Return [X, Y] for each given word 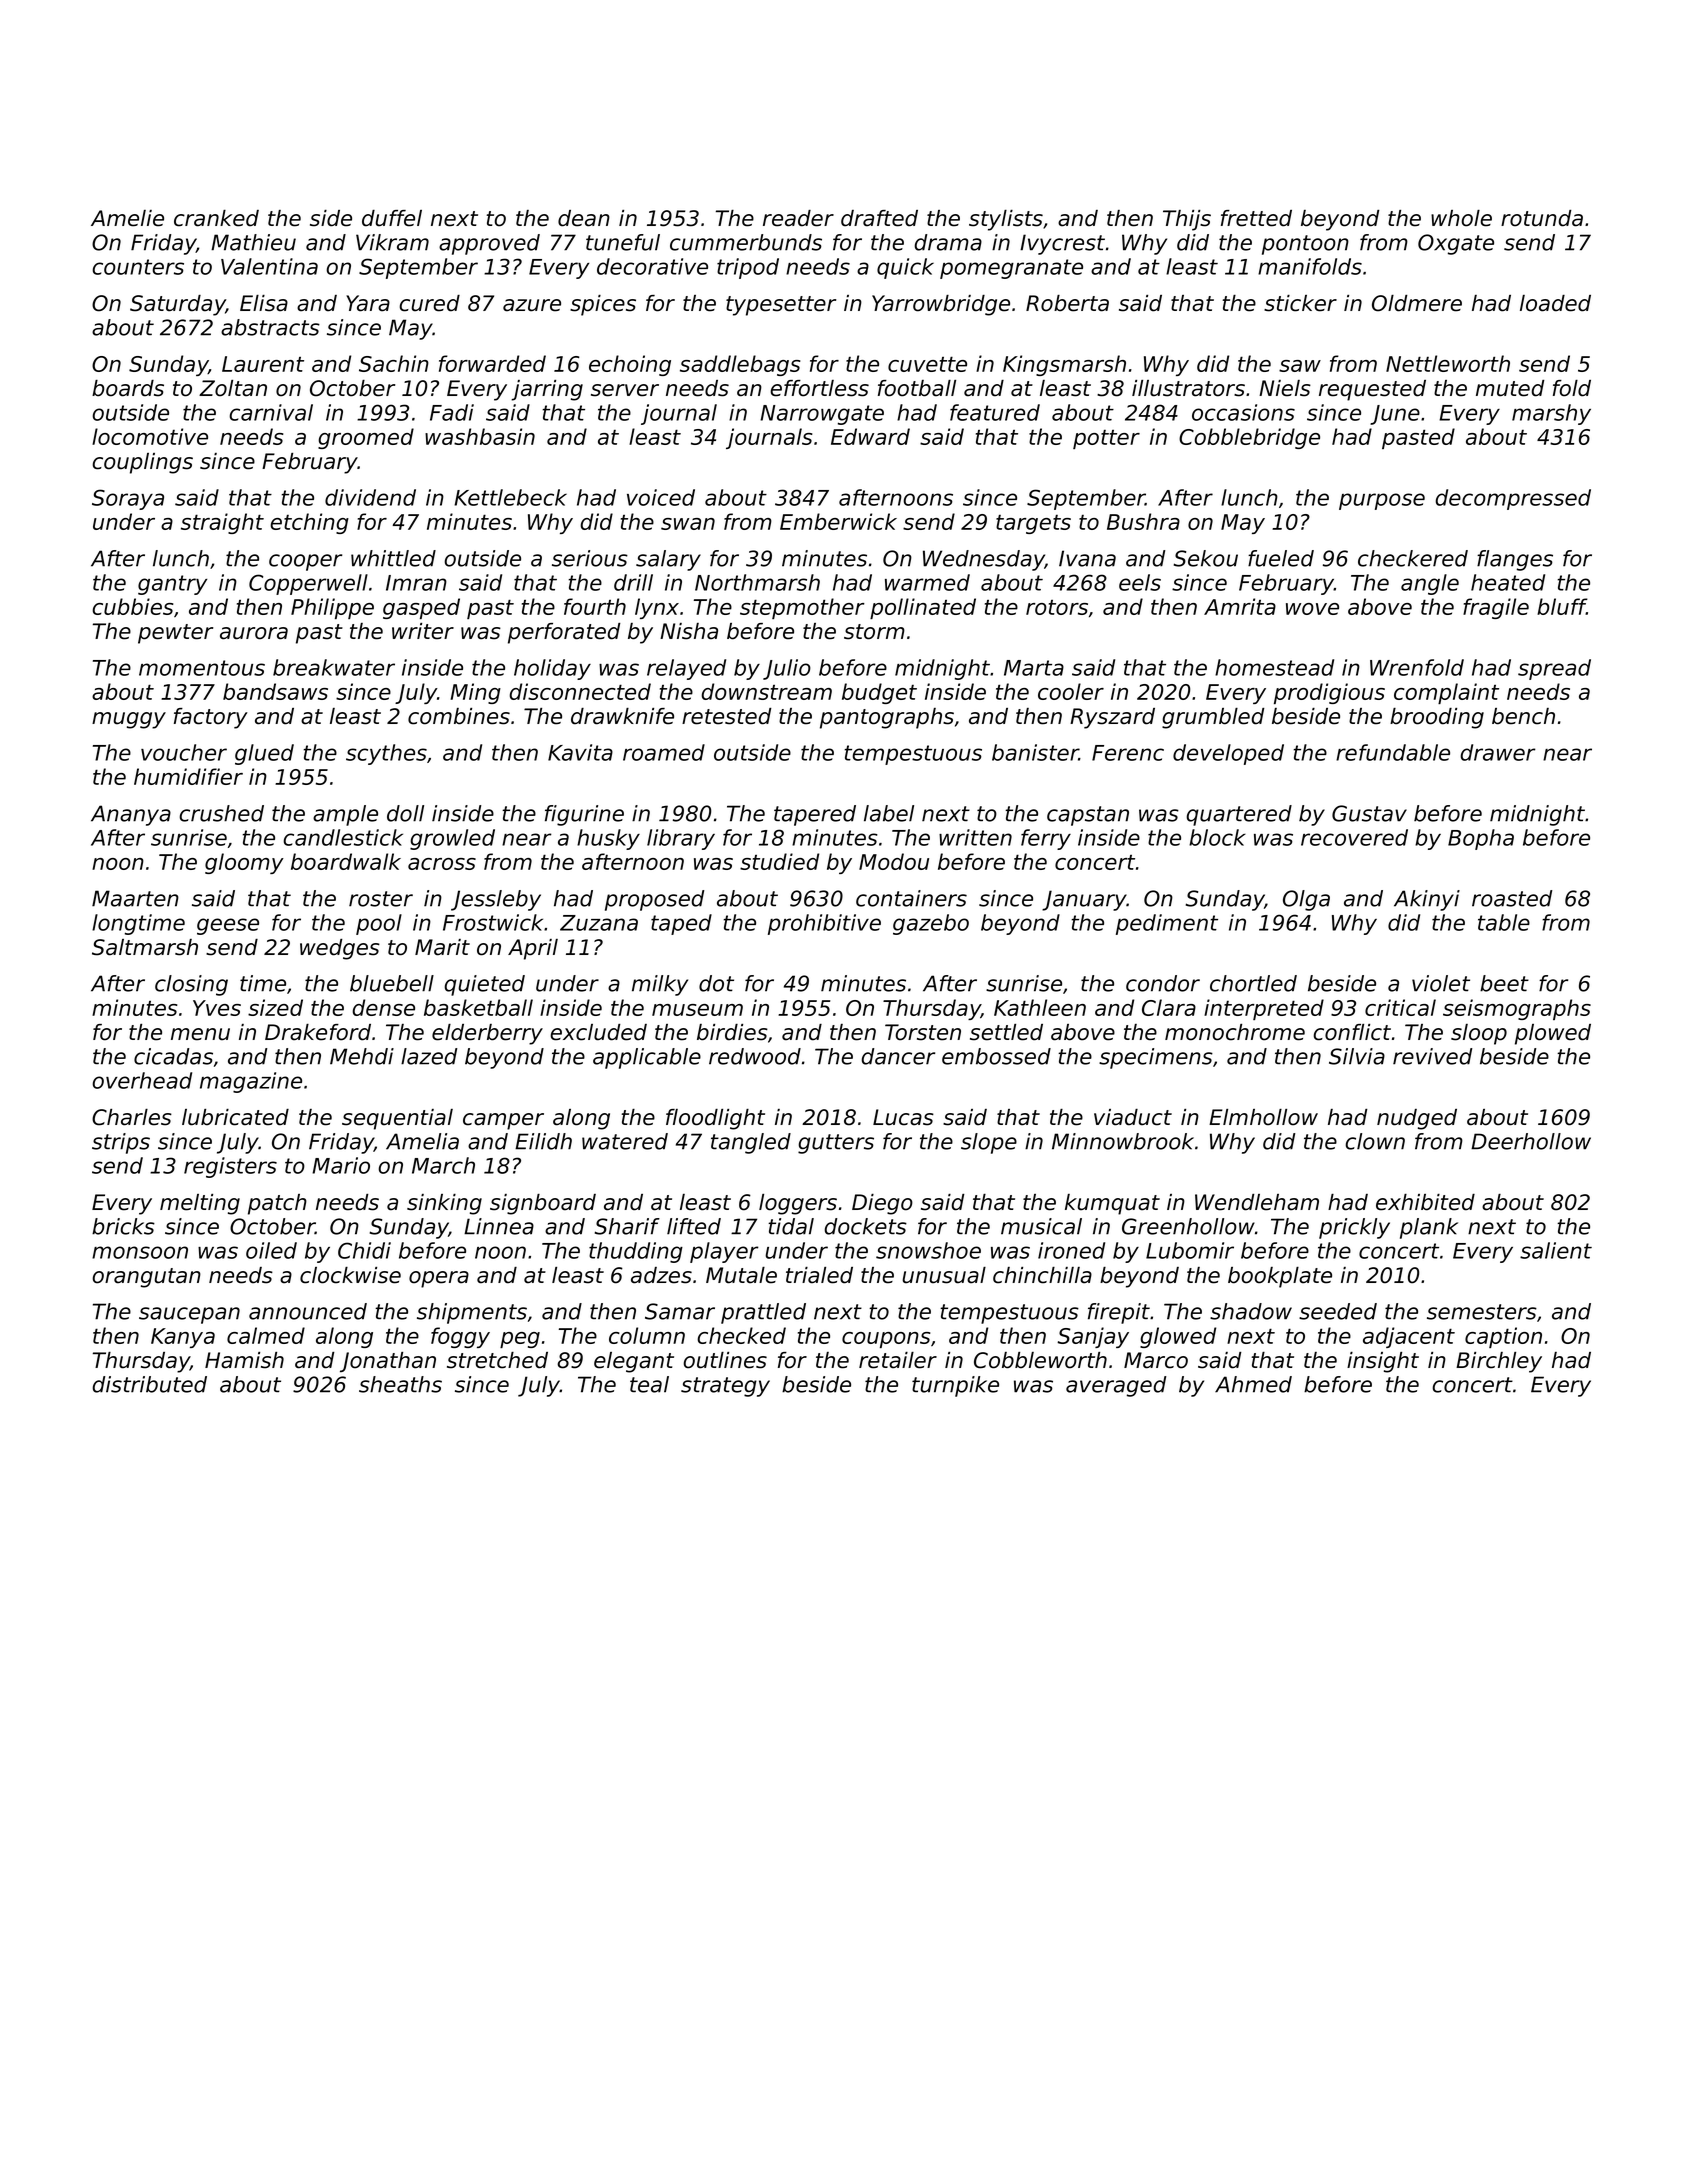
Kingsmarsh [1064, 365]
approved [489, 244]
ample [345, 815]
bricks [123, 1226]
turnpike [955, 1386]
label [889, 813]
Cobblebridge [1249, 438]
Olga [1306, 900]
